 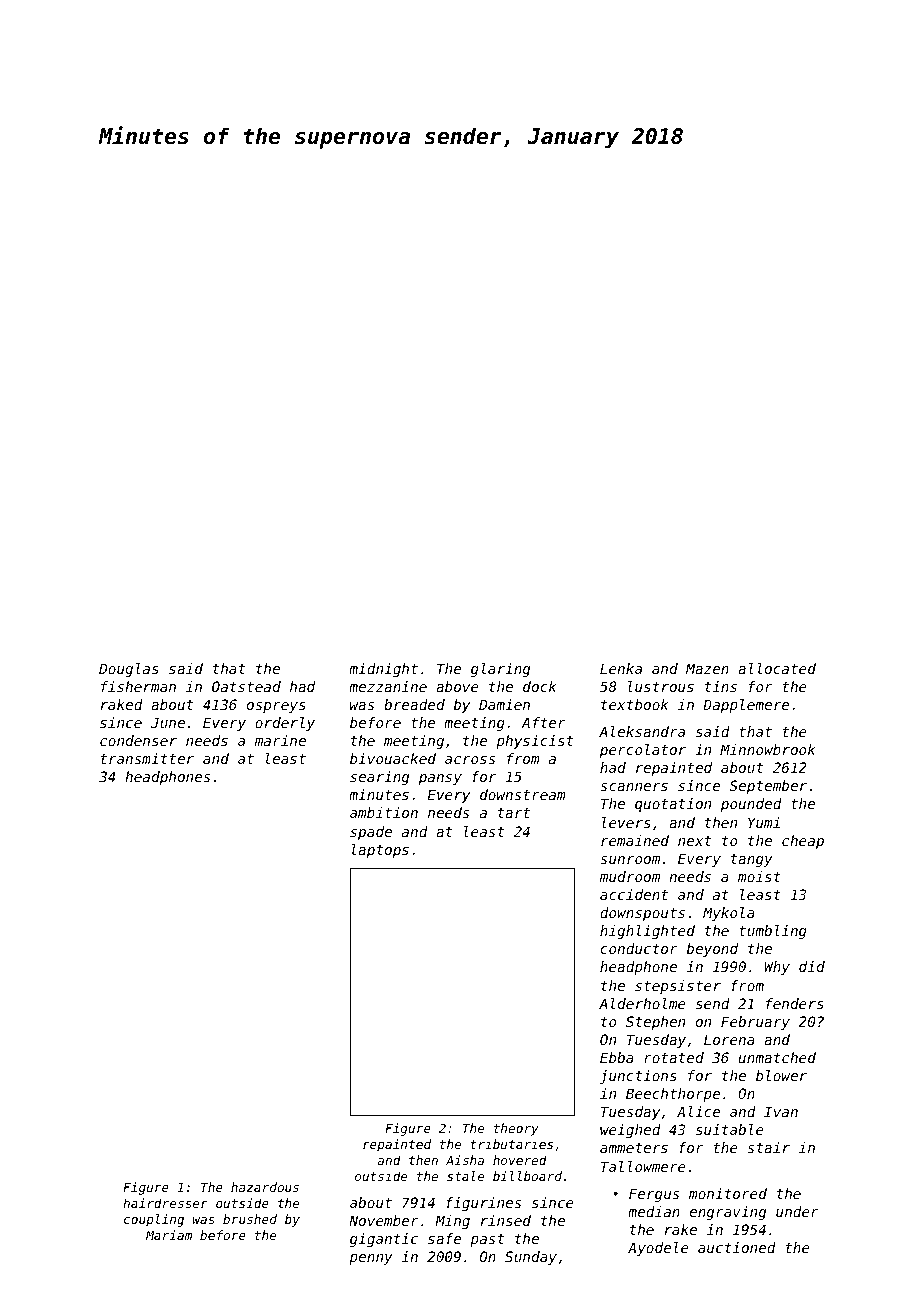 What do you see at coordinates (371, 1259) in the image?
I see `penny` at bounding box center [371, 1259].
